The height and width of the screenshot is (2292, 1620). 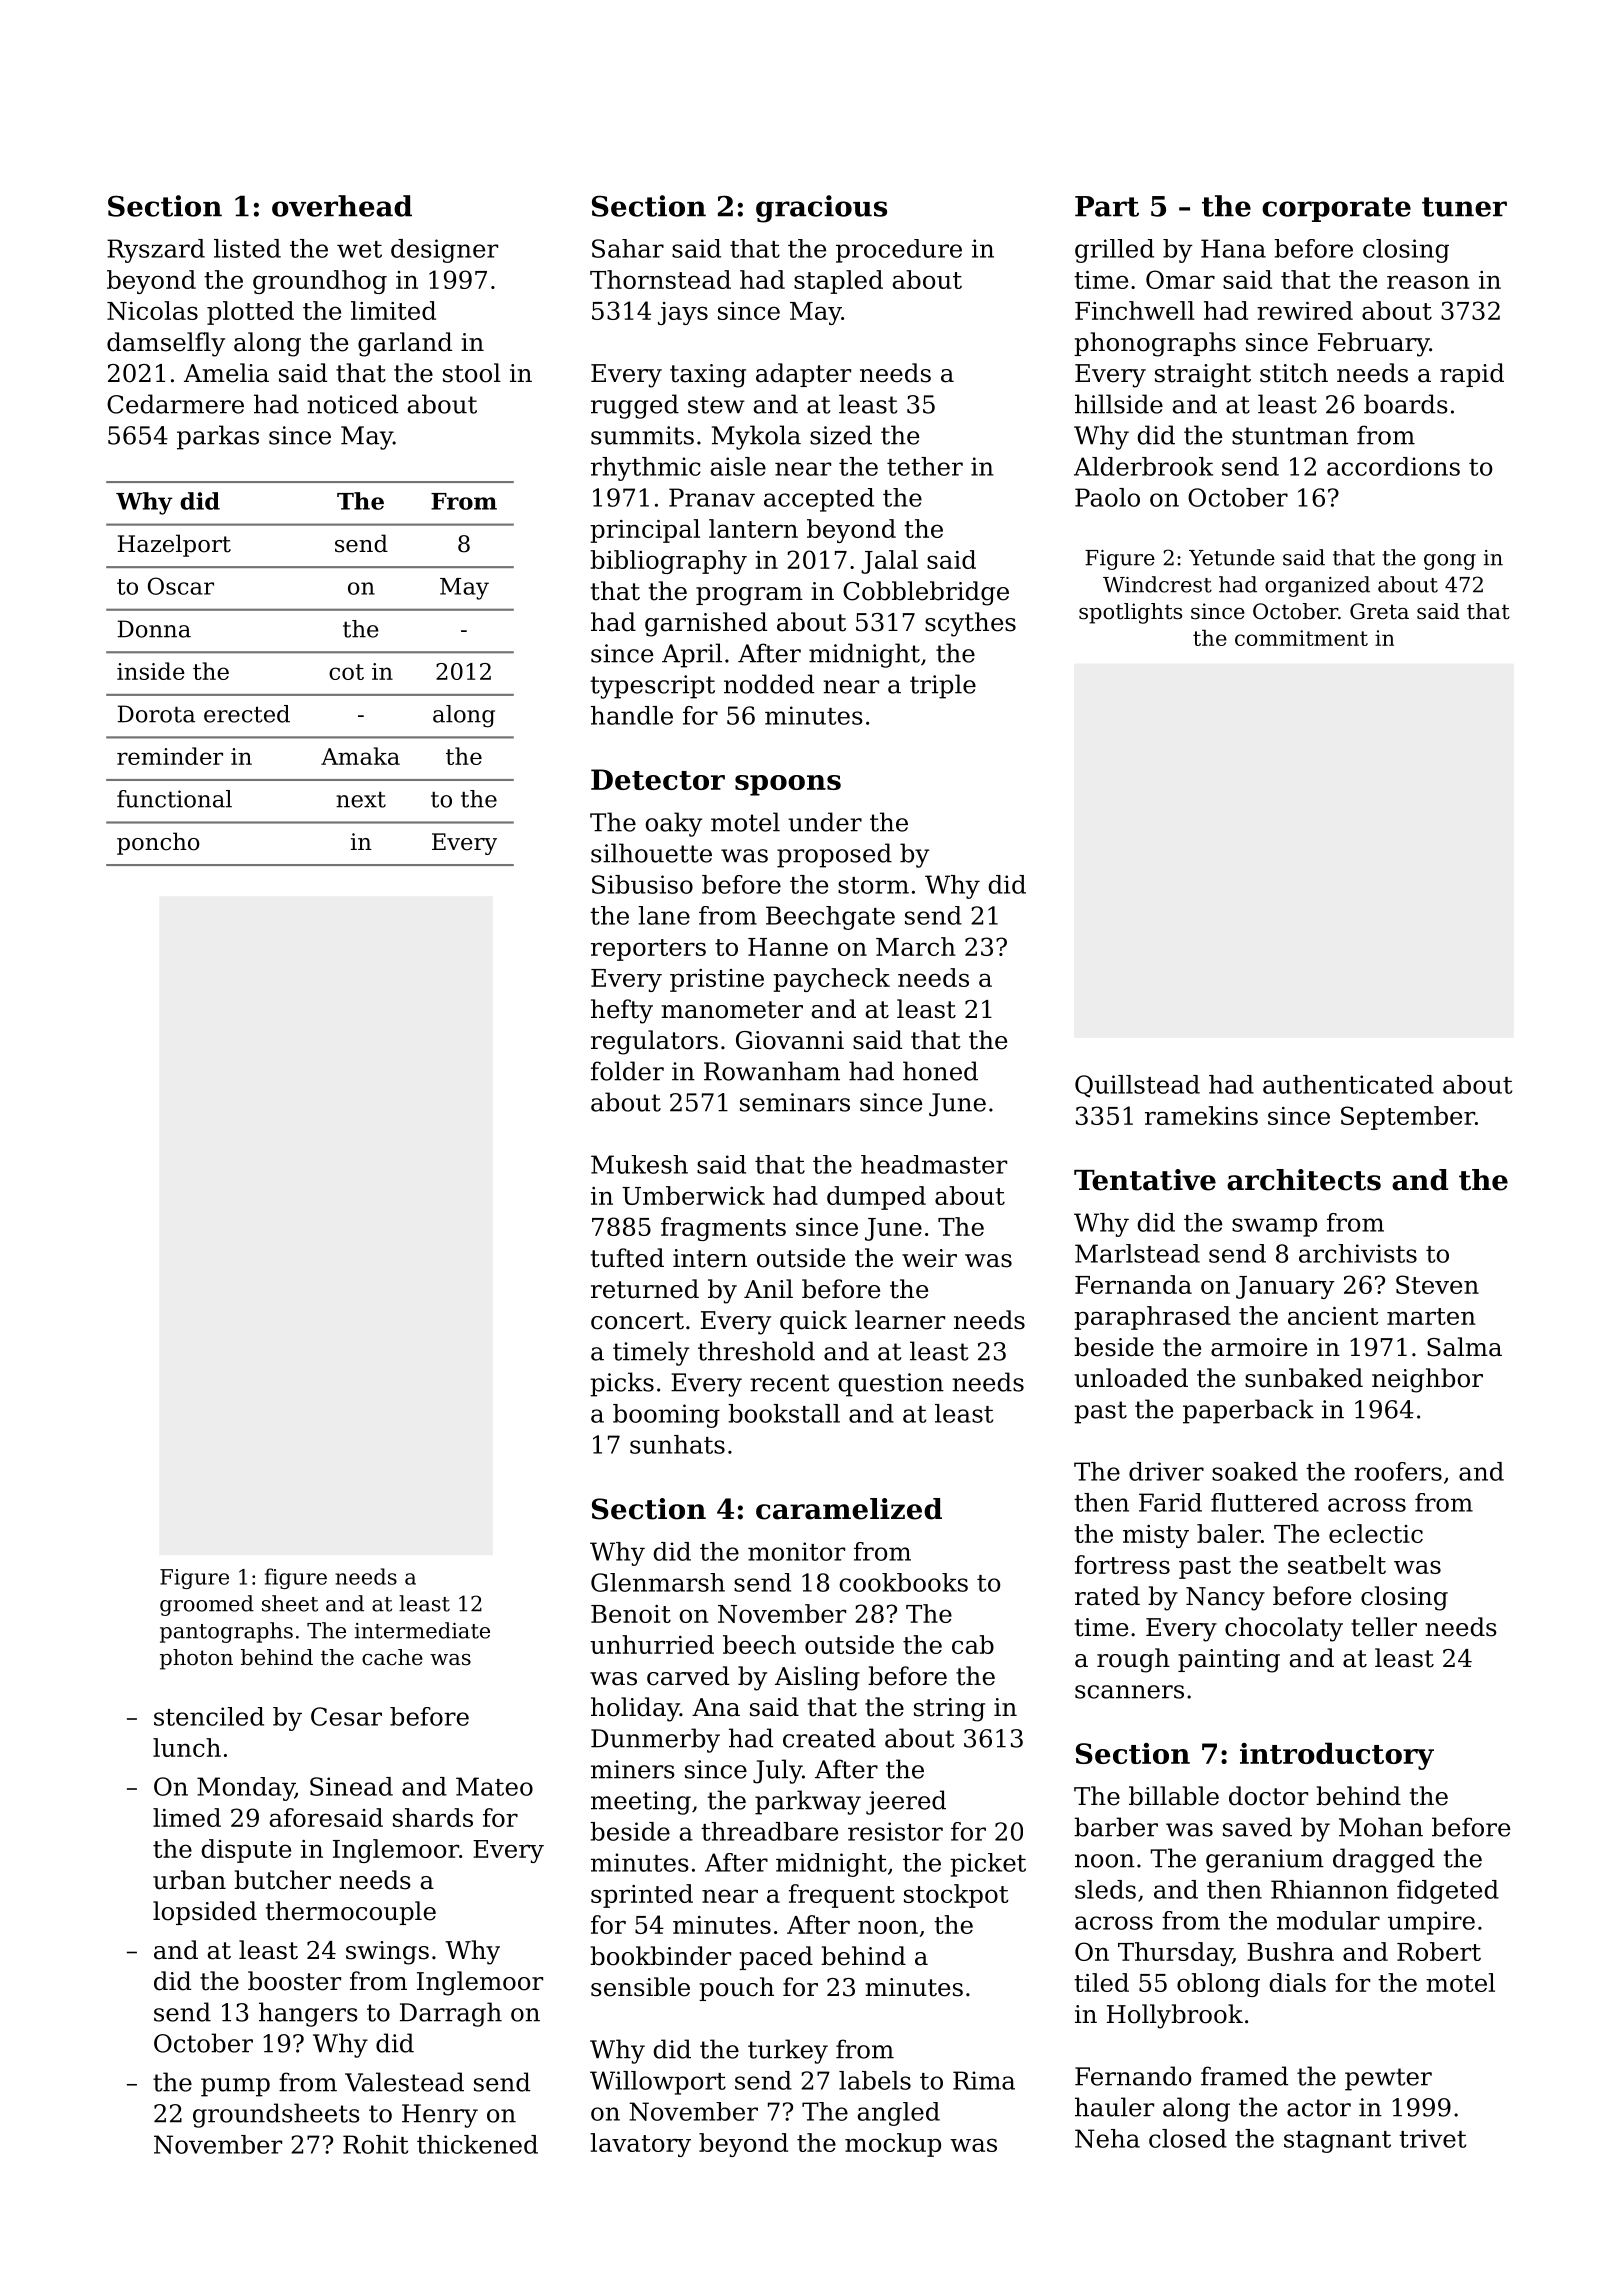 What do you see at coordinates (627, 1258) in the screenshot?
I see `tufted` at bounding box center [627, 1258].
